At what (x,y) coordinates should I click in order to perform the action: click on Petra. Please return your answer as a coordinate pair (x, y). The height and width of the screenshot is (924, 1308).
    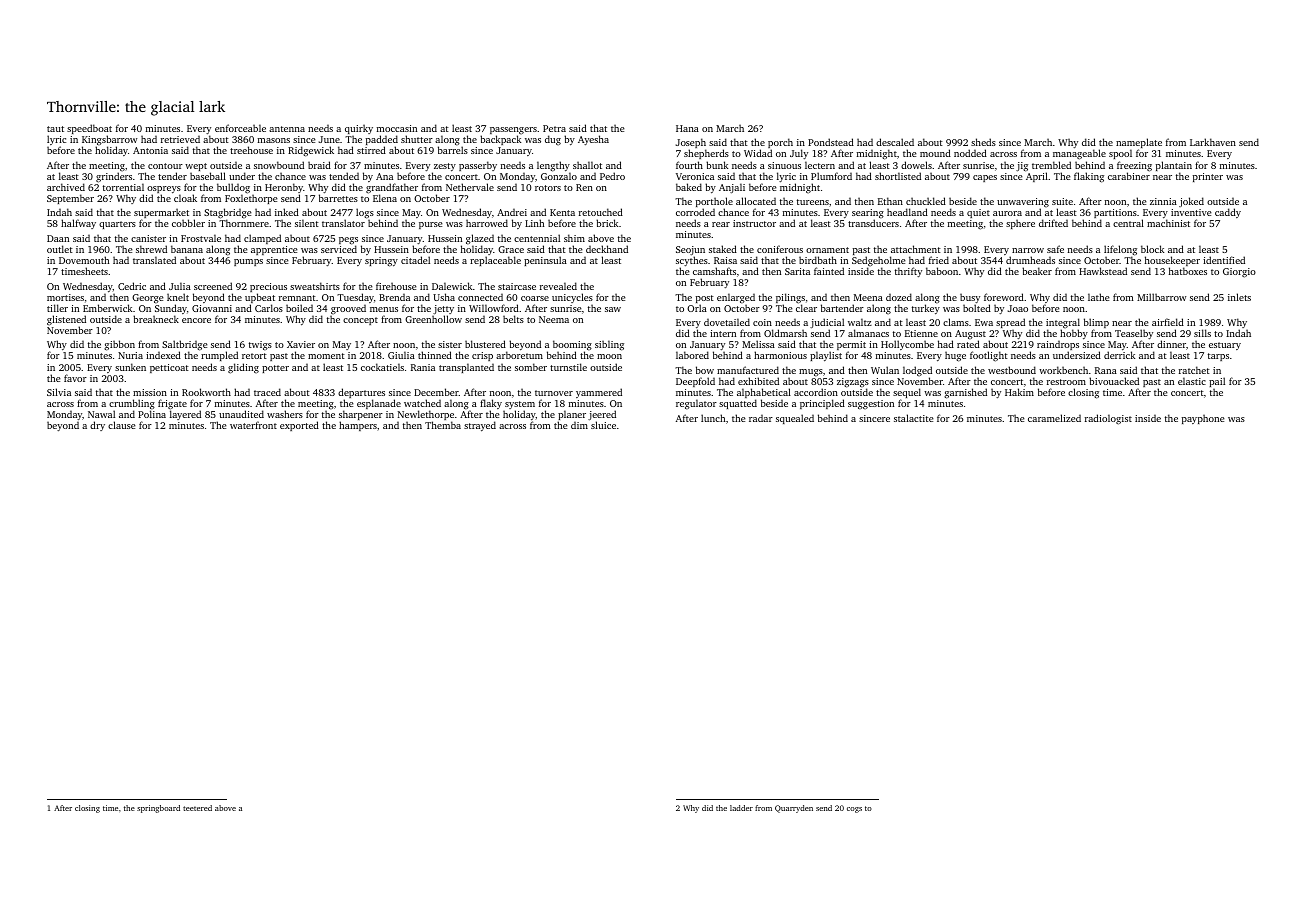
    Looking at the image, I should click on (554, 128).
